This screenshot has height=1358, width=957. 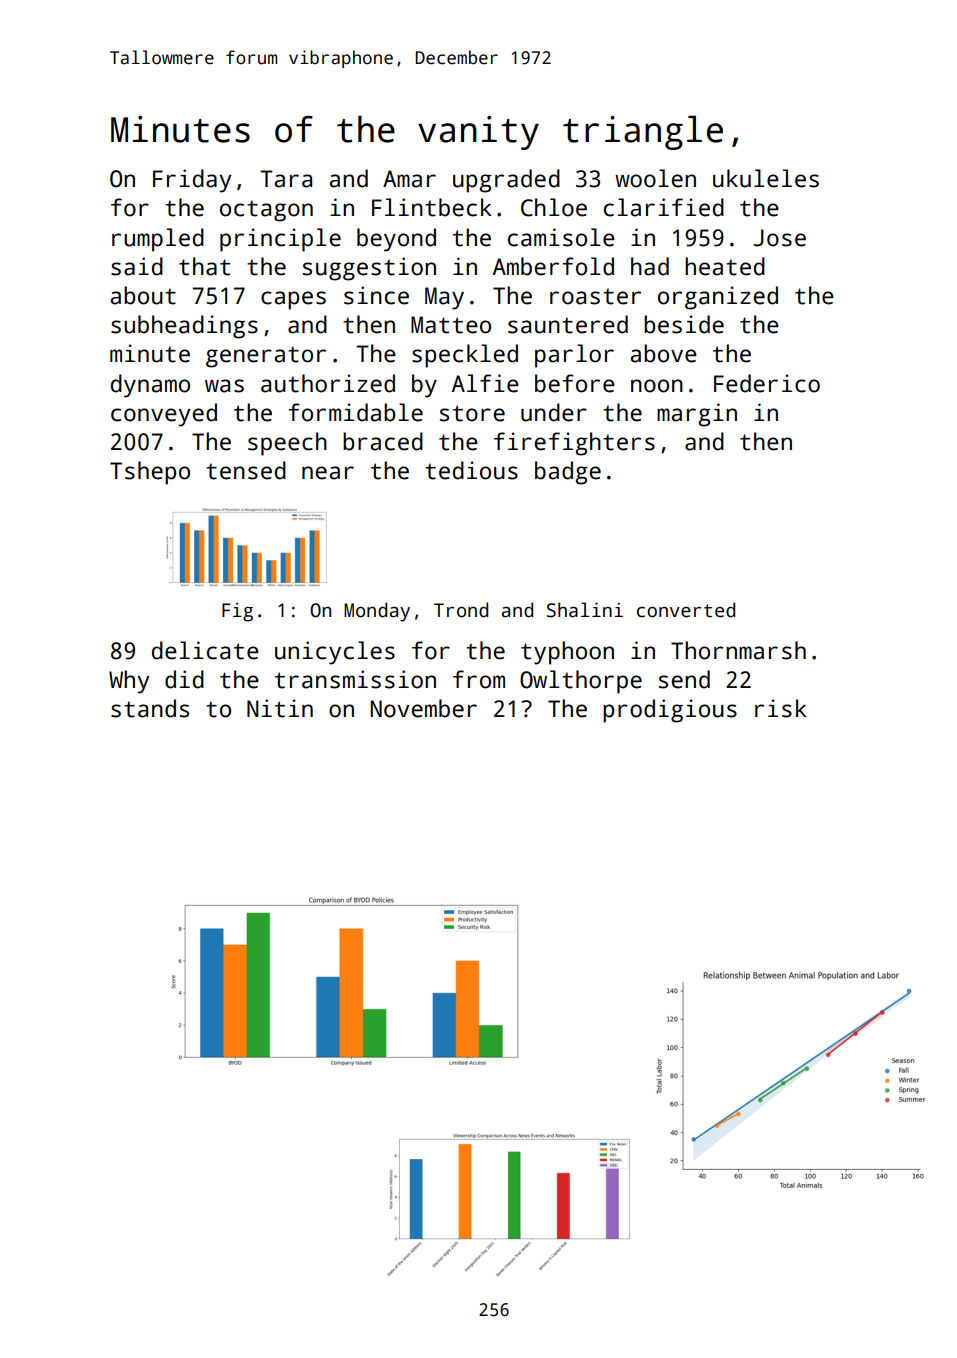 I want to click on organized, so click(x=718, y=298).
